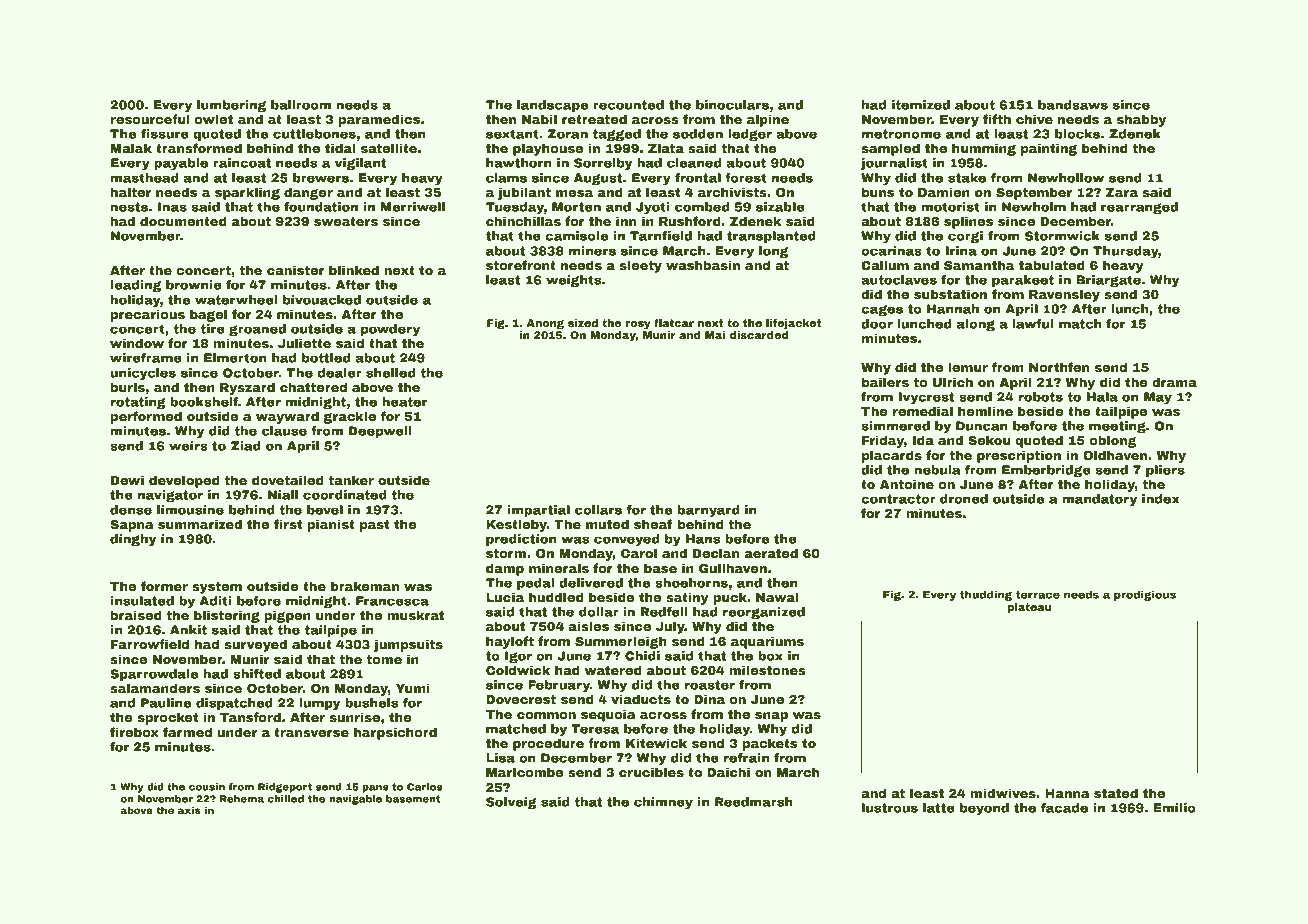 Image resolution: width=1308 pixels, height=924 pixels. Describe the element at coordinates (732, 105) in the image. I see `binoculars` at that location.
